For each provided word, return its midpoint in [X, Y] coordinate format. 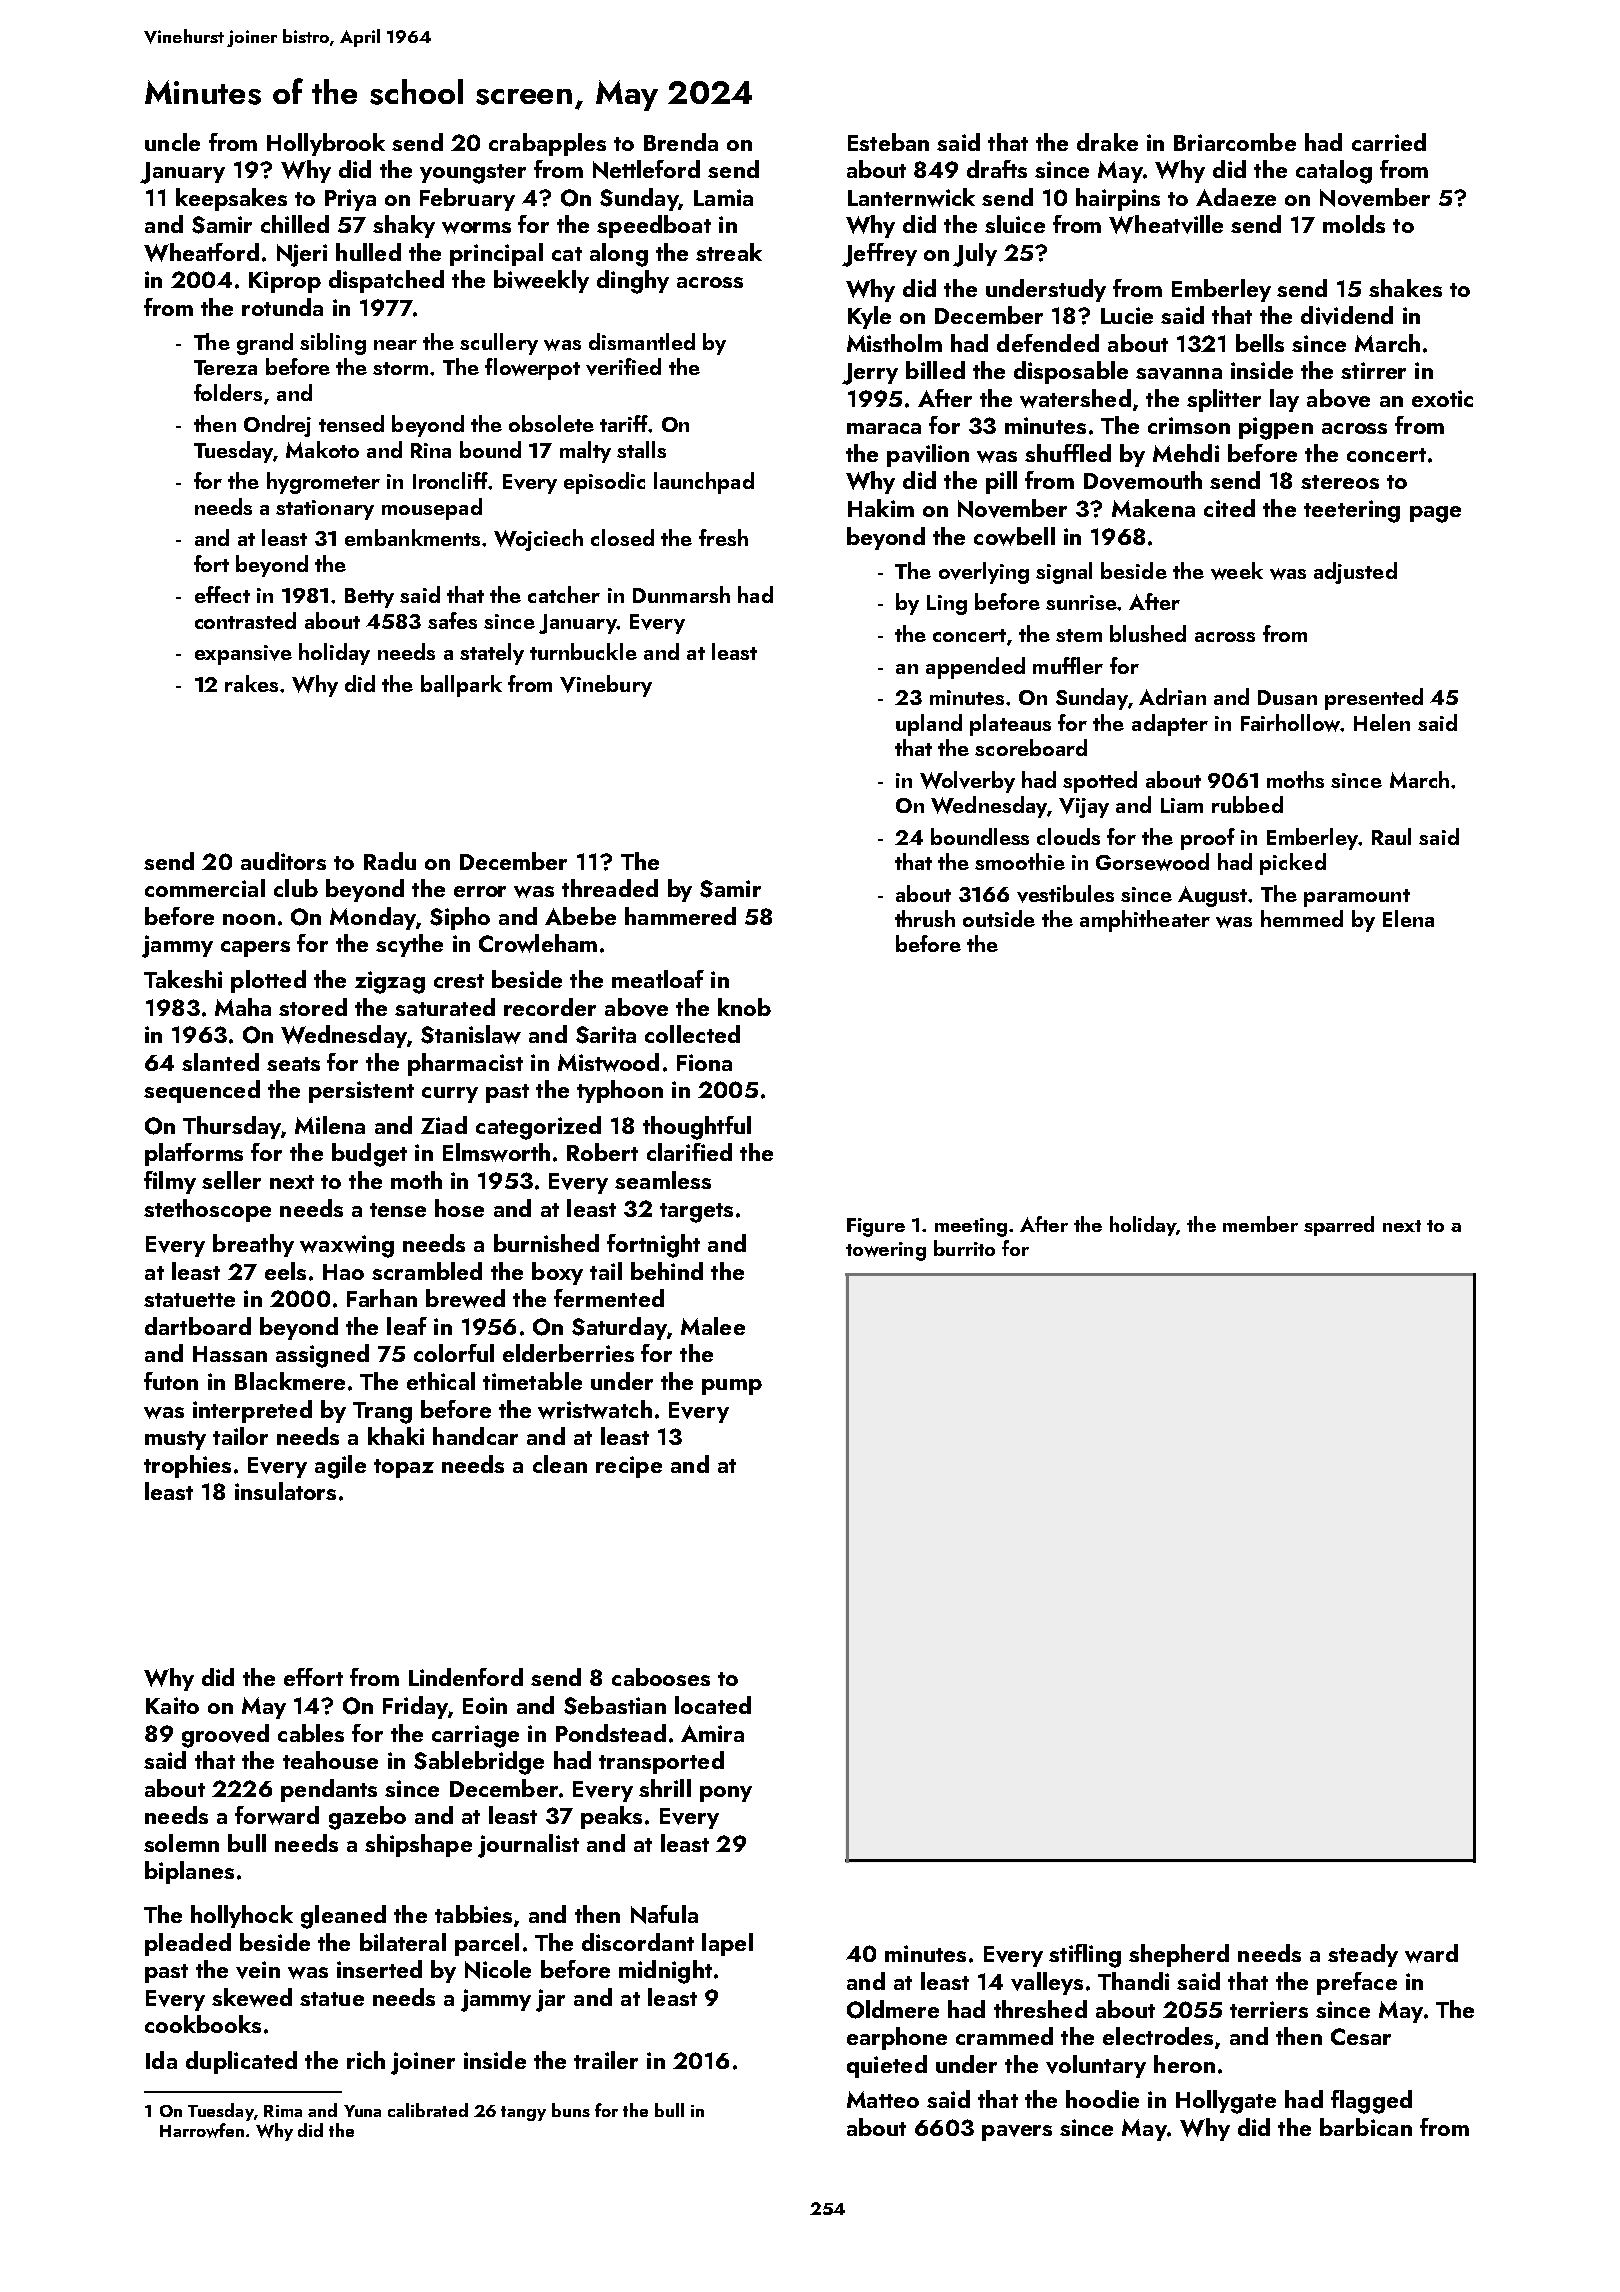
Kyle [869, 317]
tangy [523, 2113]
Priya [350, 200]
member [1260, 1224]
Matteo [883, 2099]
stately [492, 654]
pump [732, 1387]
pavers [1017, 2133]
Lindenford [466, 1677]
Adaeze [1236, 197]
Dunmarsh [681, 594]
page [1435, 514]
